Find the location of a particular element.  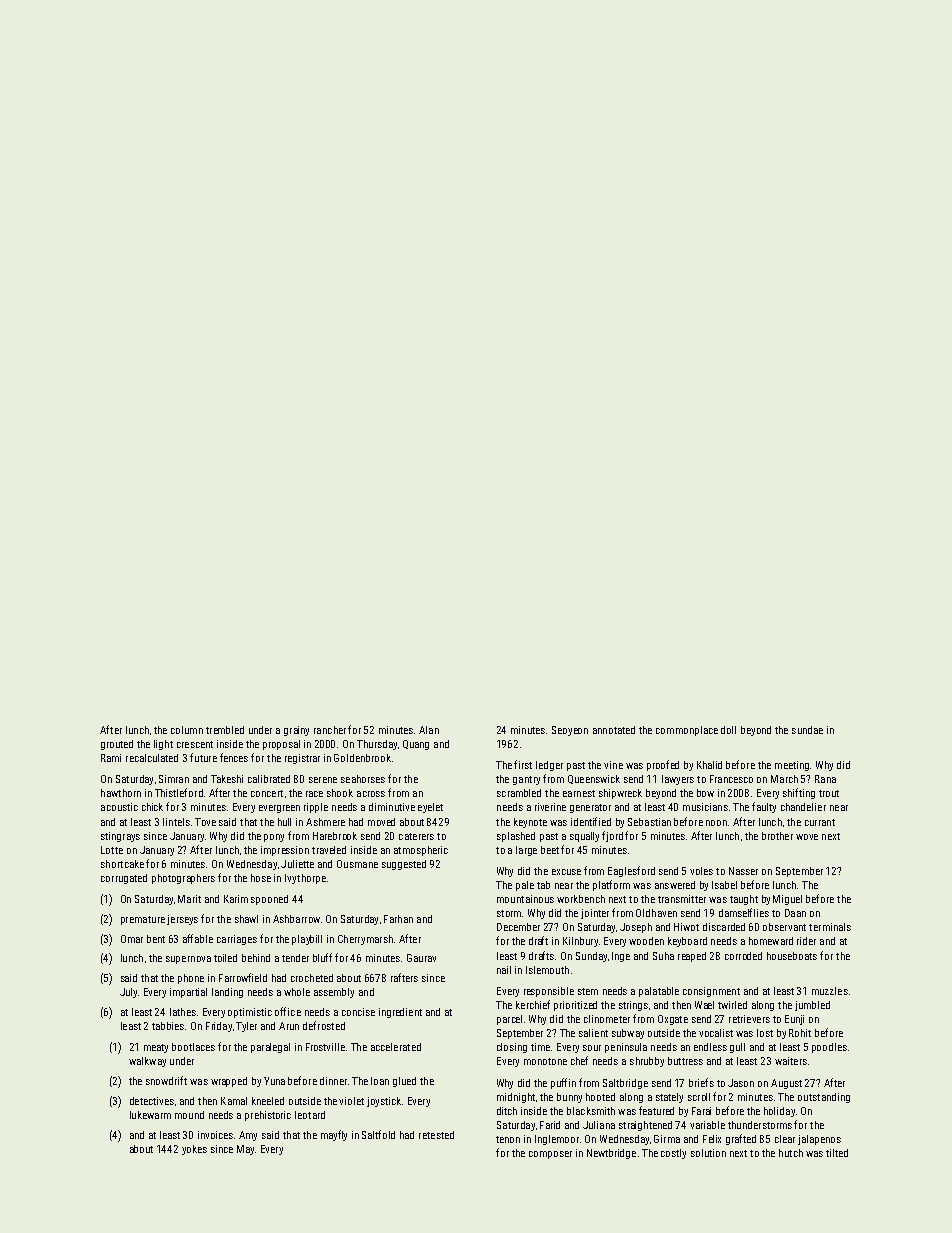

Karim is located at coordinates (236, 899).
